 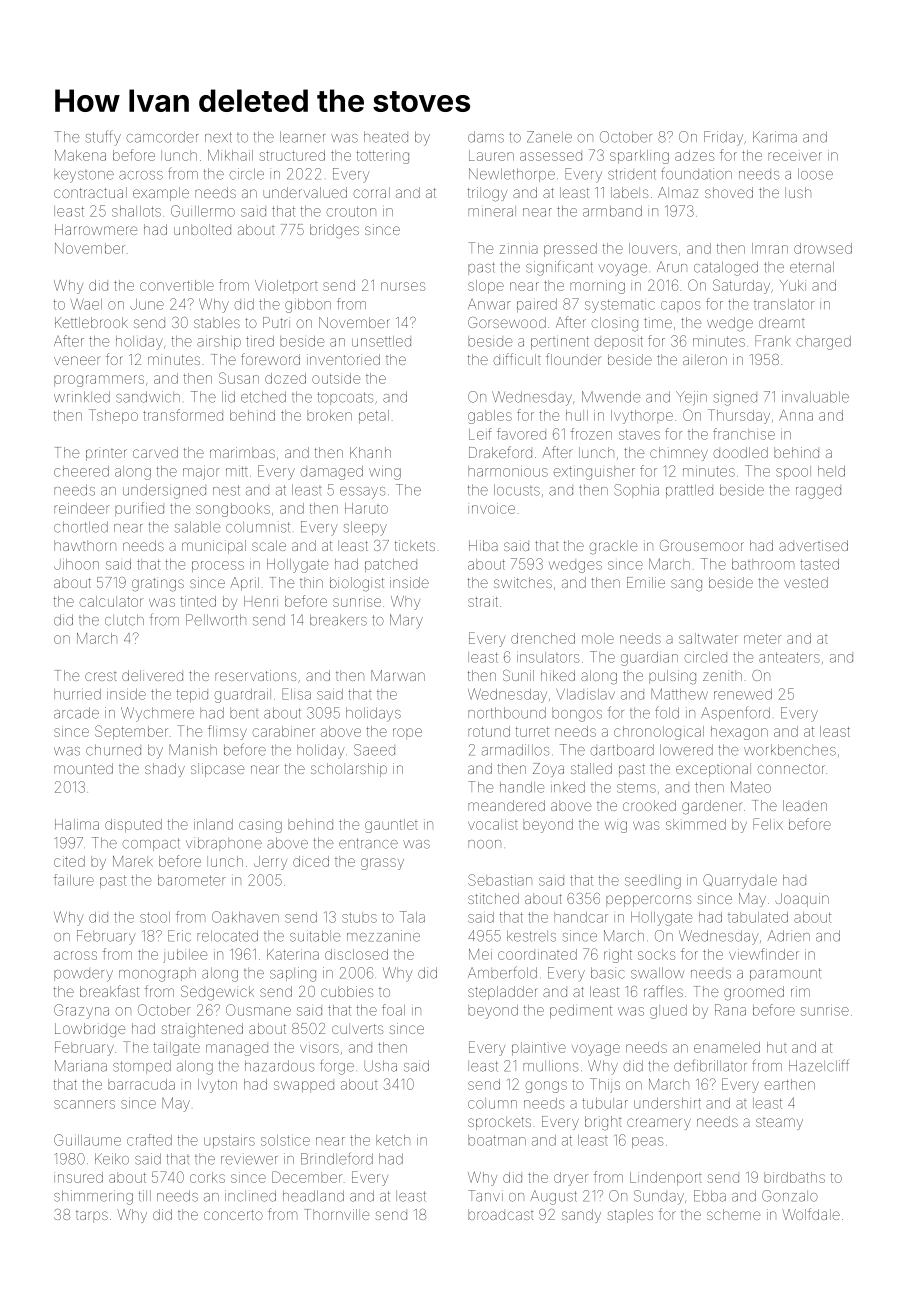 What do you see at coordinates (192, 695) in the page?
I see `tepid` at bounding box center [192, 695].
